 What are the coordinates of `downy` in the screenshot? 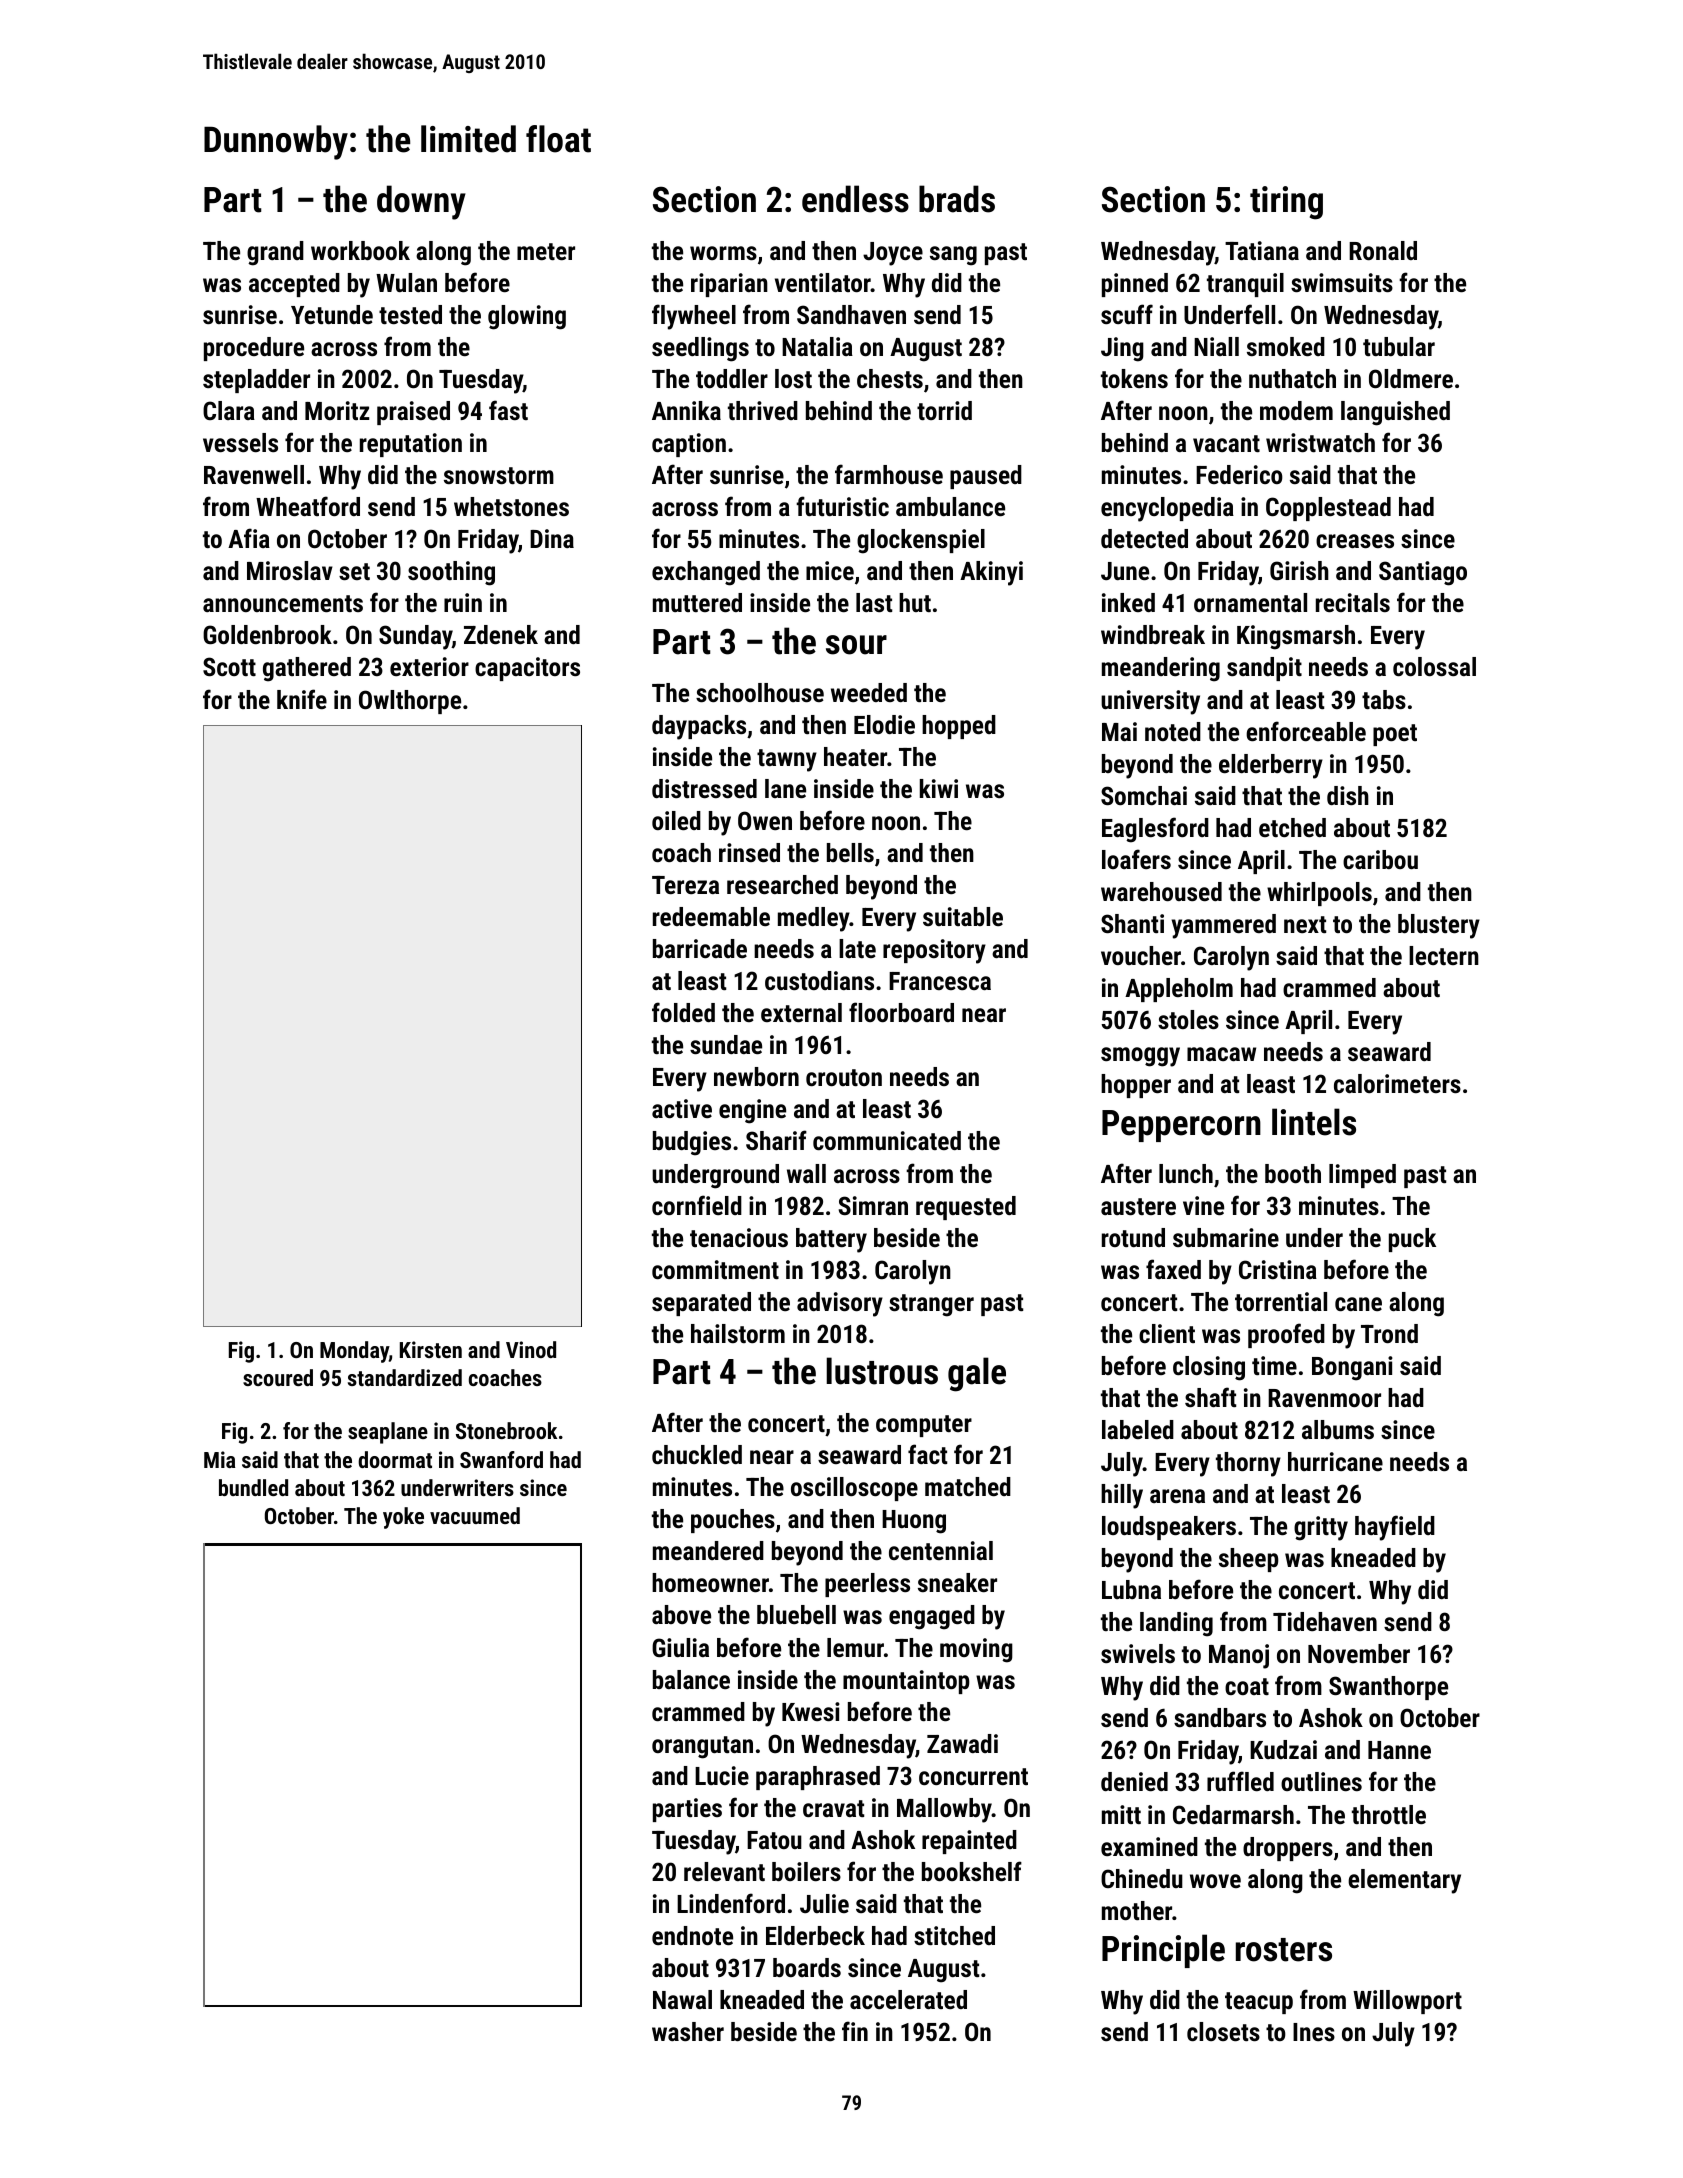 It's located at (421, 202).
